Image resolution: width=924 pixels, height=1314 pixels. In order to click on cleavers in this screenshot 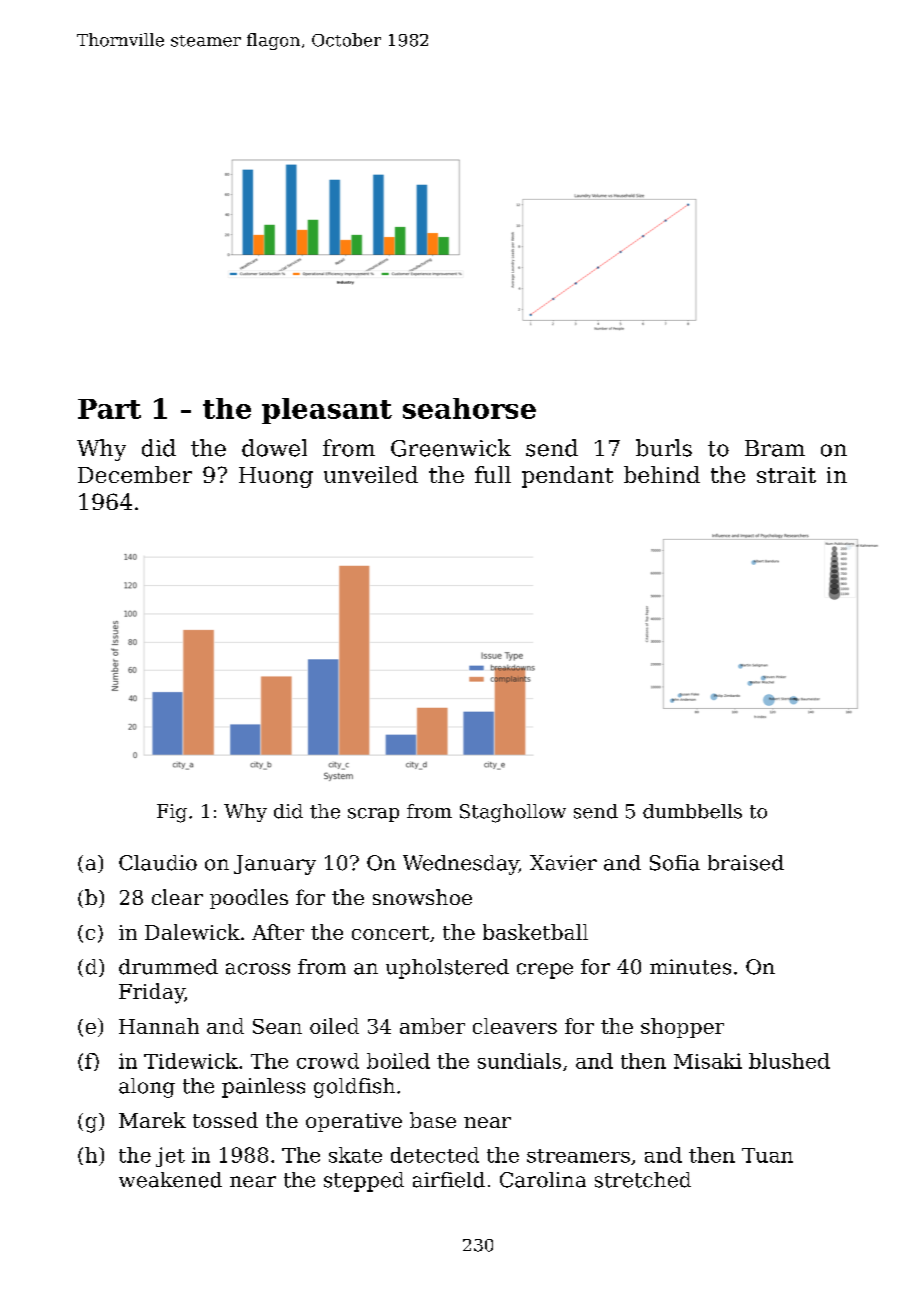, I will do `click(515, 1026)`.
